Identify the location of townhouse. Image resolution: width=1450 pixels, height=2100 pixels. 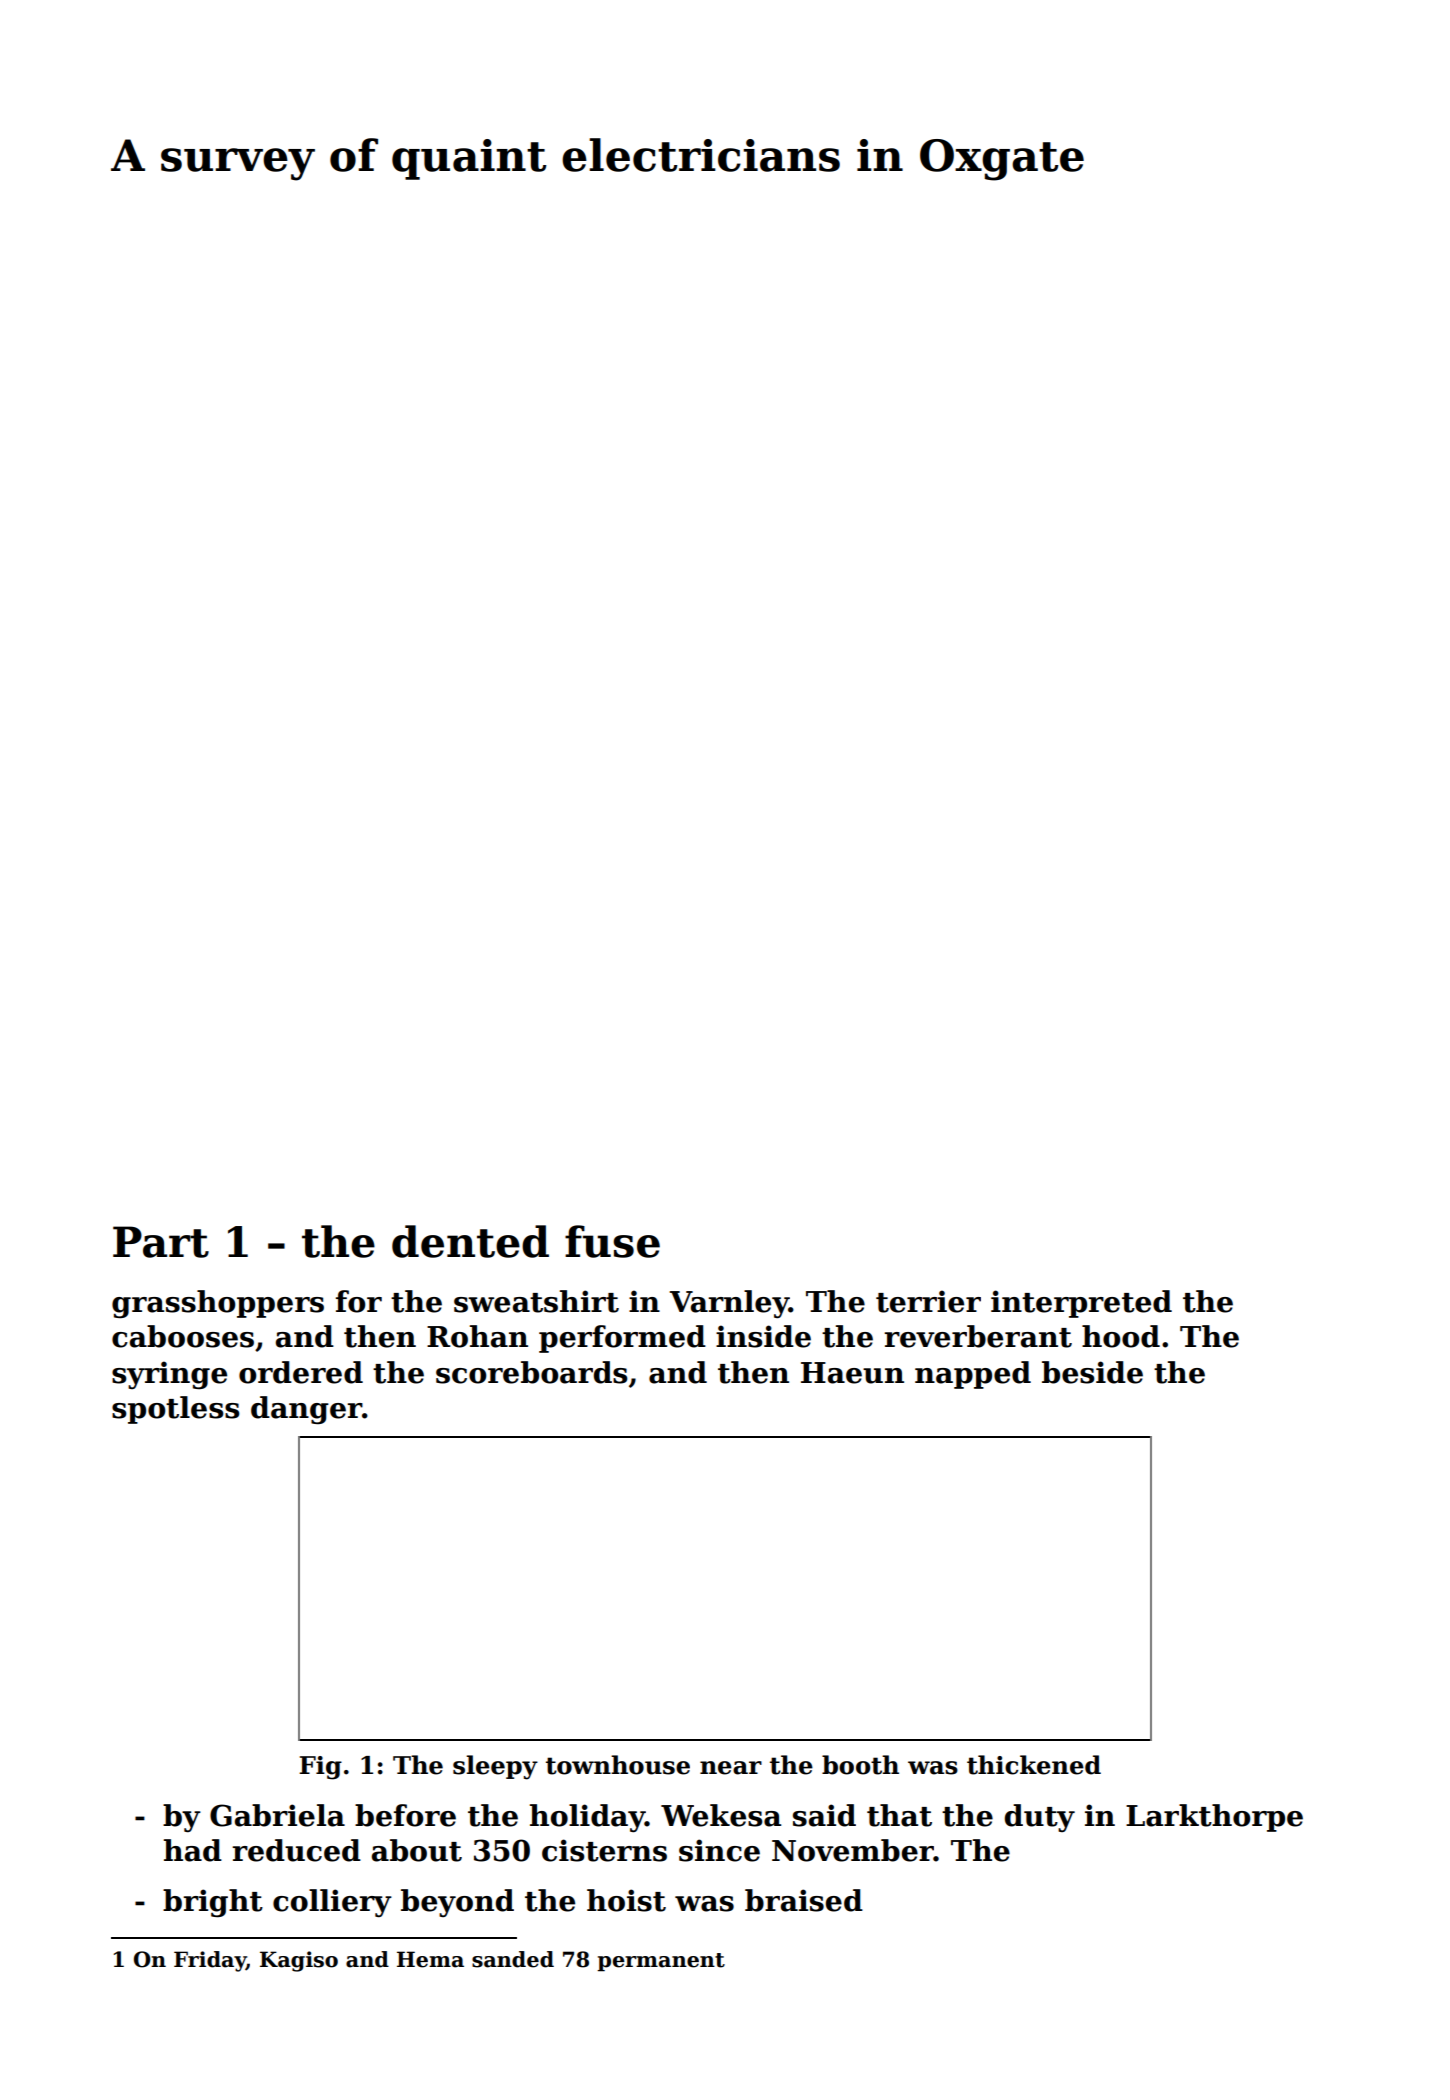
(618, 1765).
